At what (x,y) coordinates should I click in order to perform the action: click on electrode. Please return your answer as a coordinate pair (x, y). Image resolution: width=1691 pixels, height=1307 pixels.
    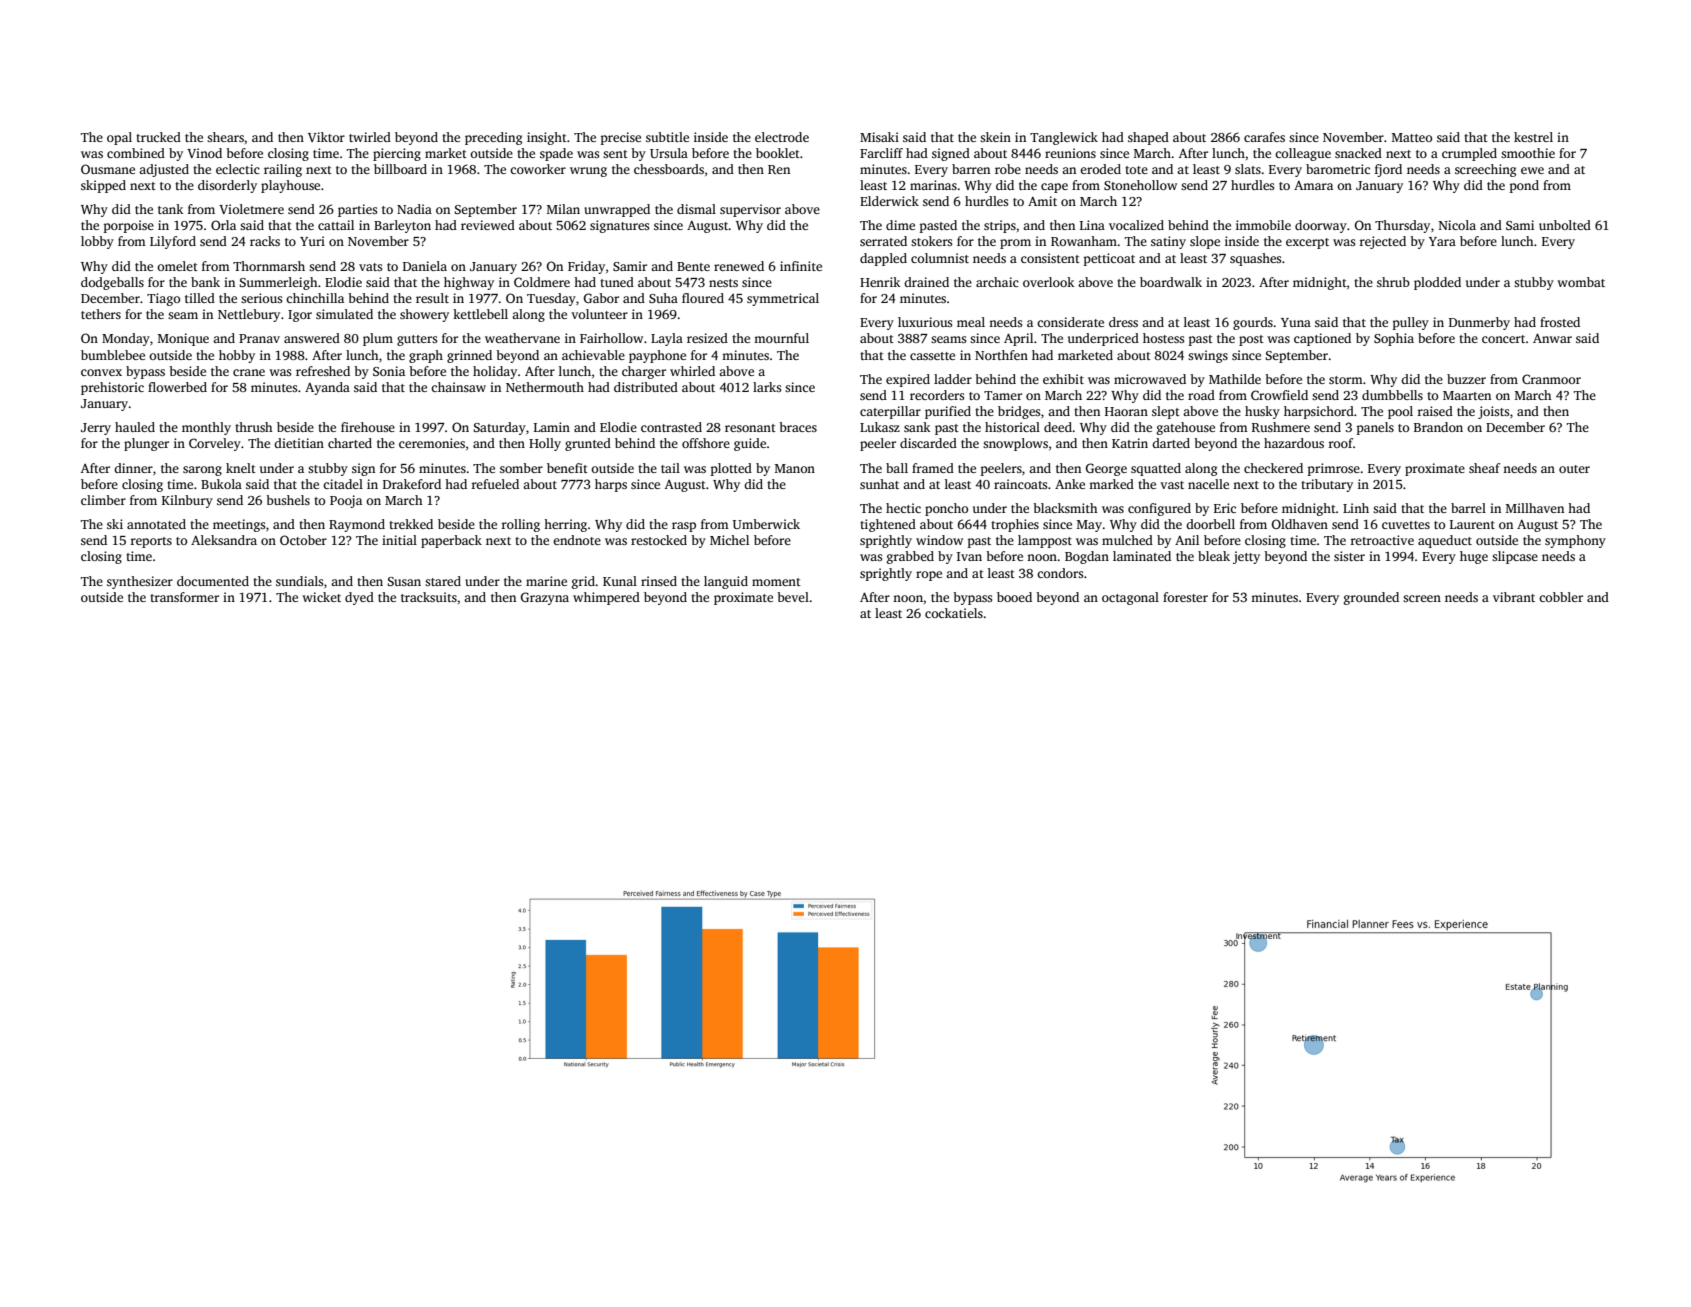
    Looking at the image, I should click on (782, 137).
